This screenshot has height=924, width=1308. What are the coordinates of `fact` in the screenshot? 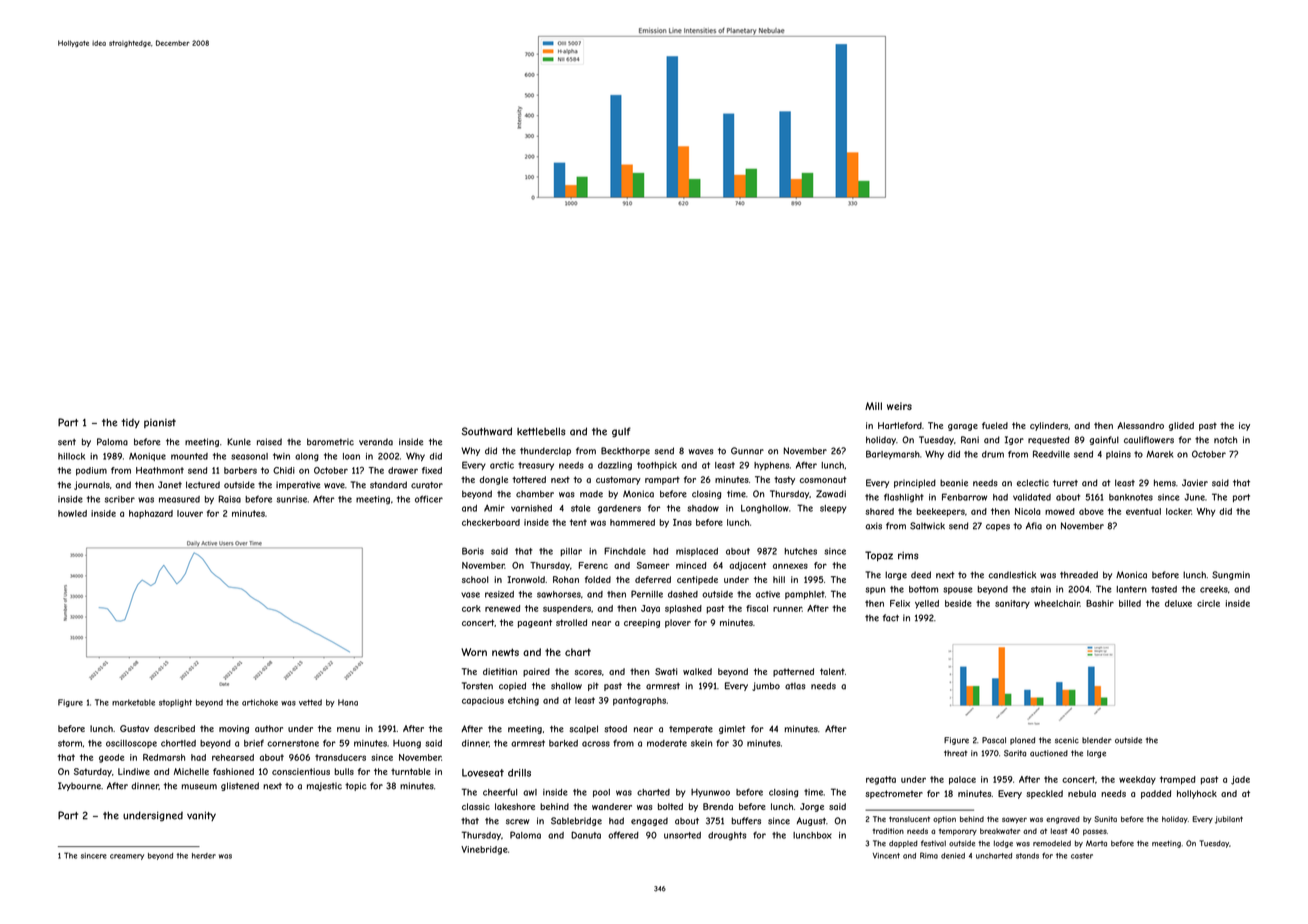 It's located at (891, 618).
